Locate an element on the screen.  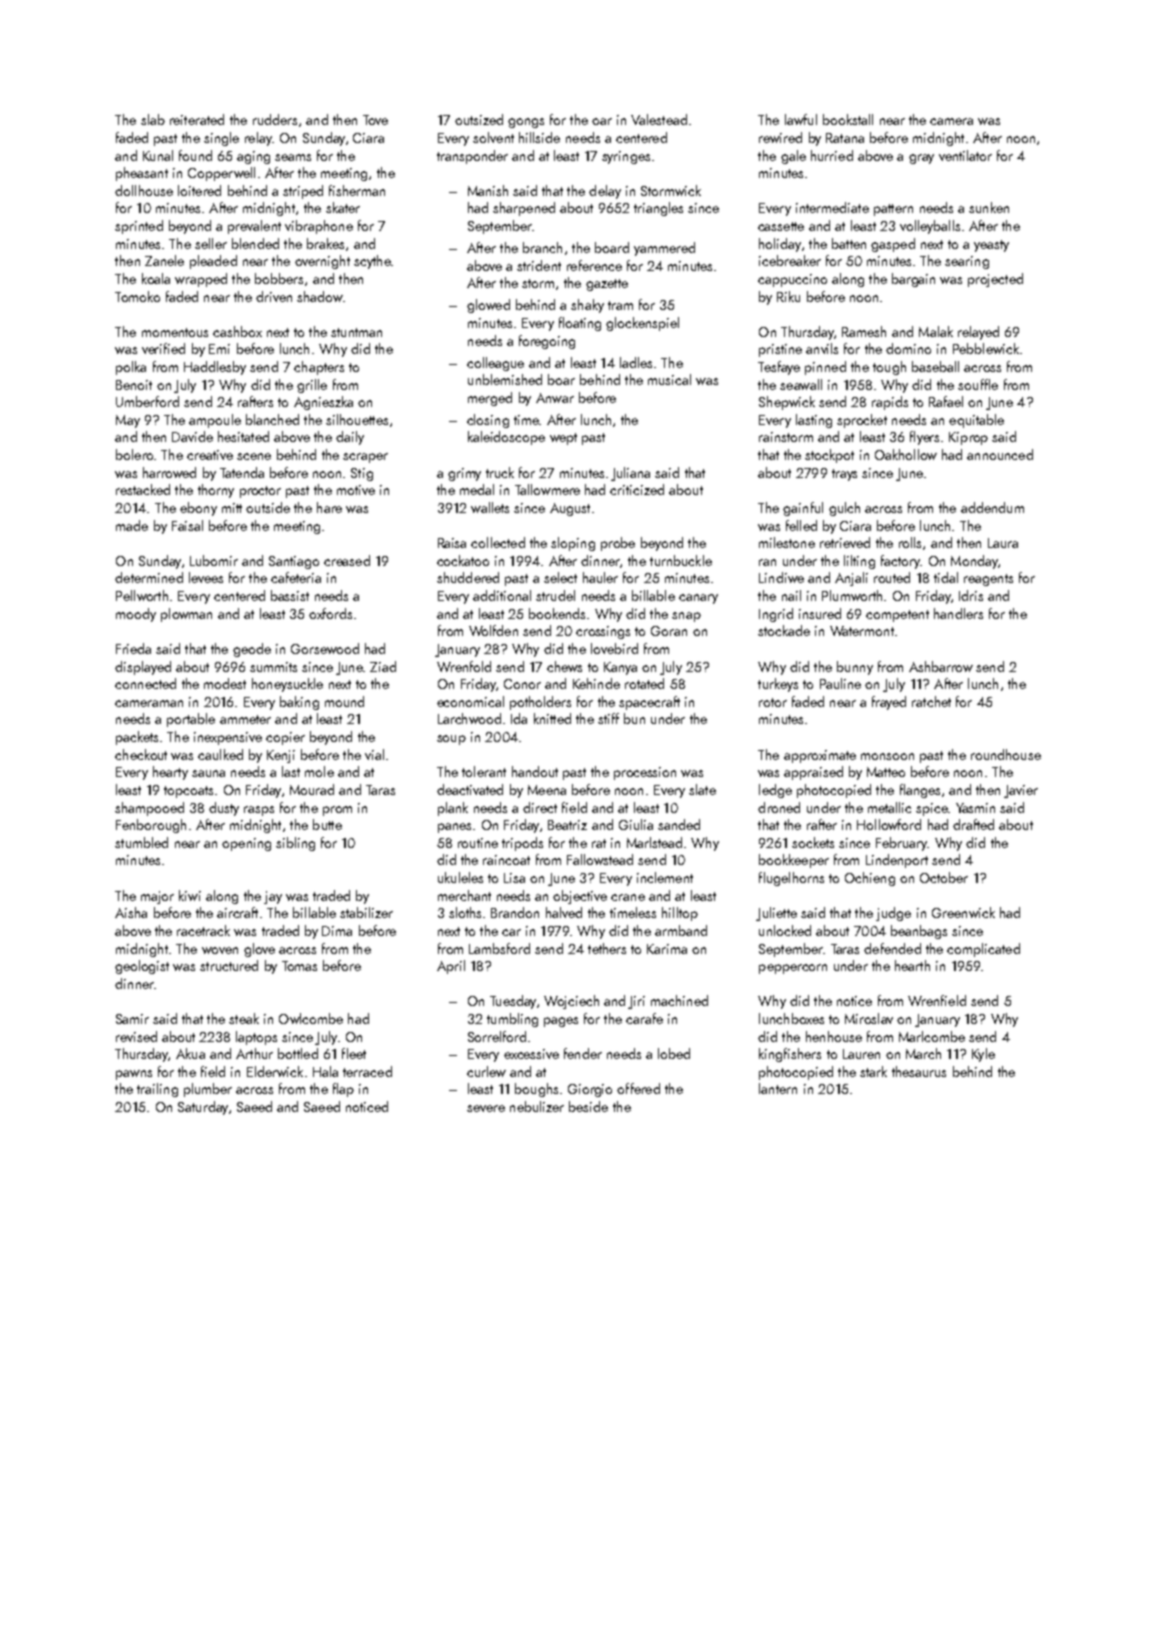
bookends is located at coordinates (557, 613).
